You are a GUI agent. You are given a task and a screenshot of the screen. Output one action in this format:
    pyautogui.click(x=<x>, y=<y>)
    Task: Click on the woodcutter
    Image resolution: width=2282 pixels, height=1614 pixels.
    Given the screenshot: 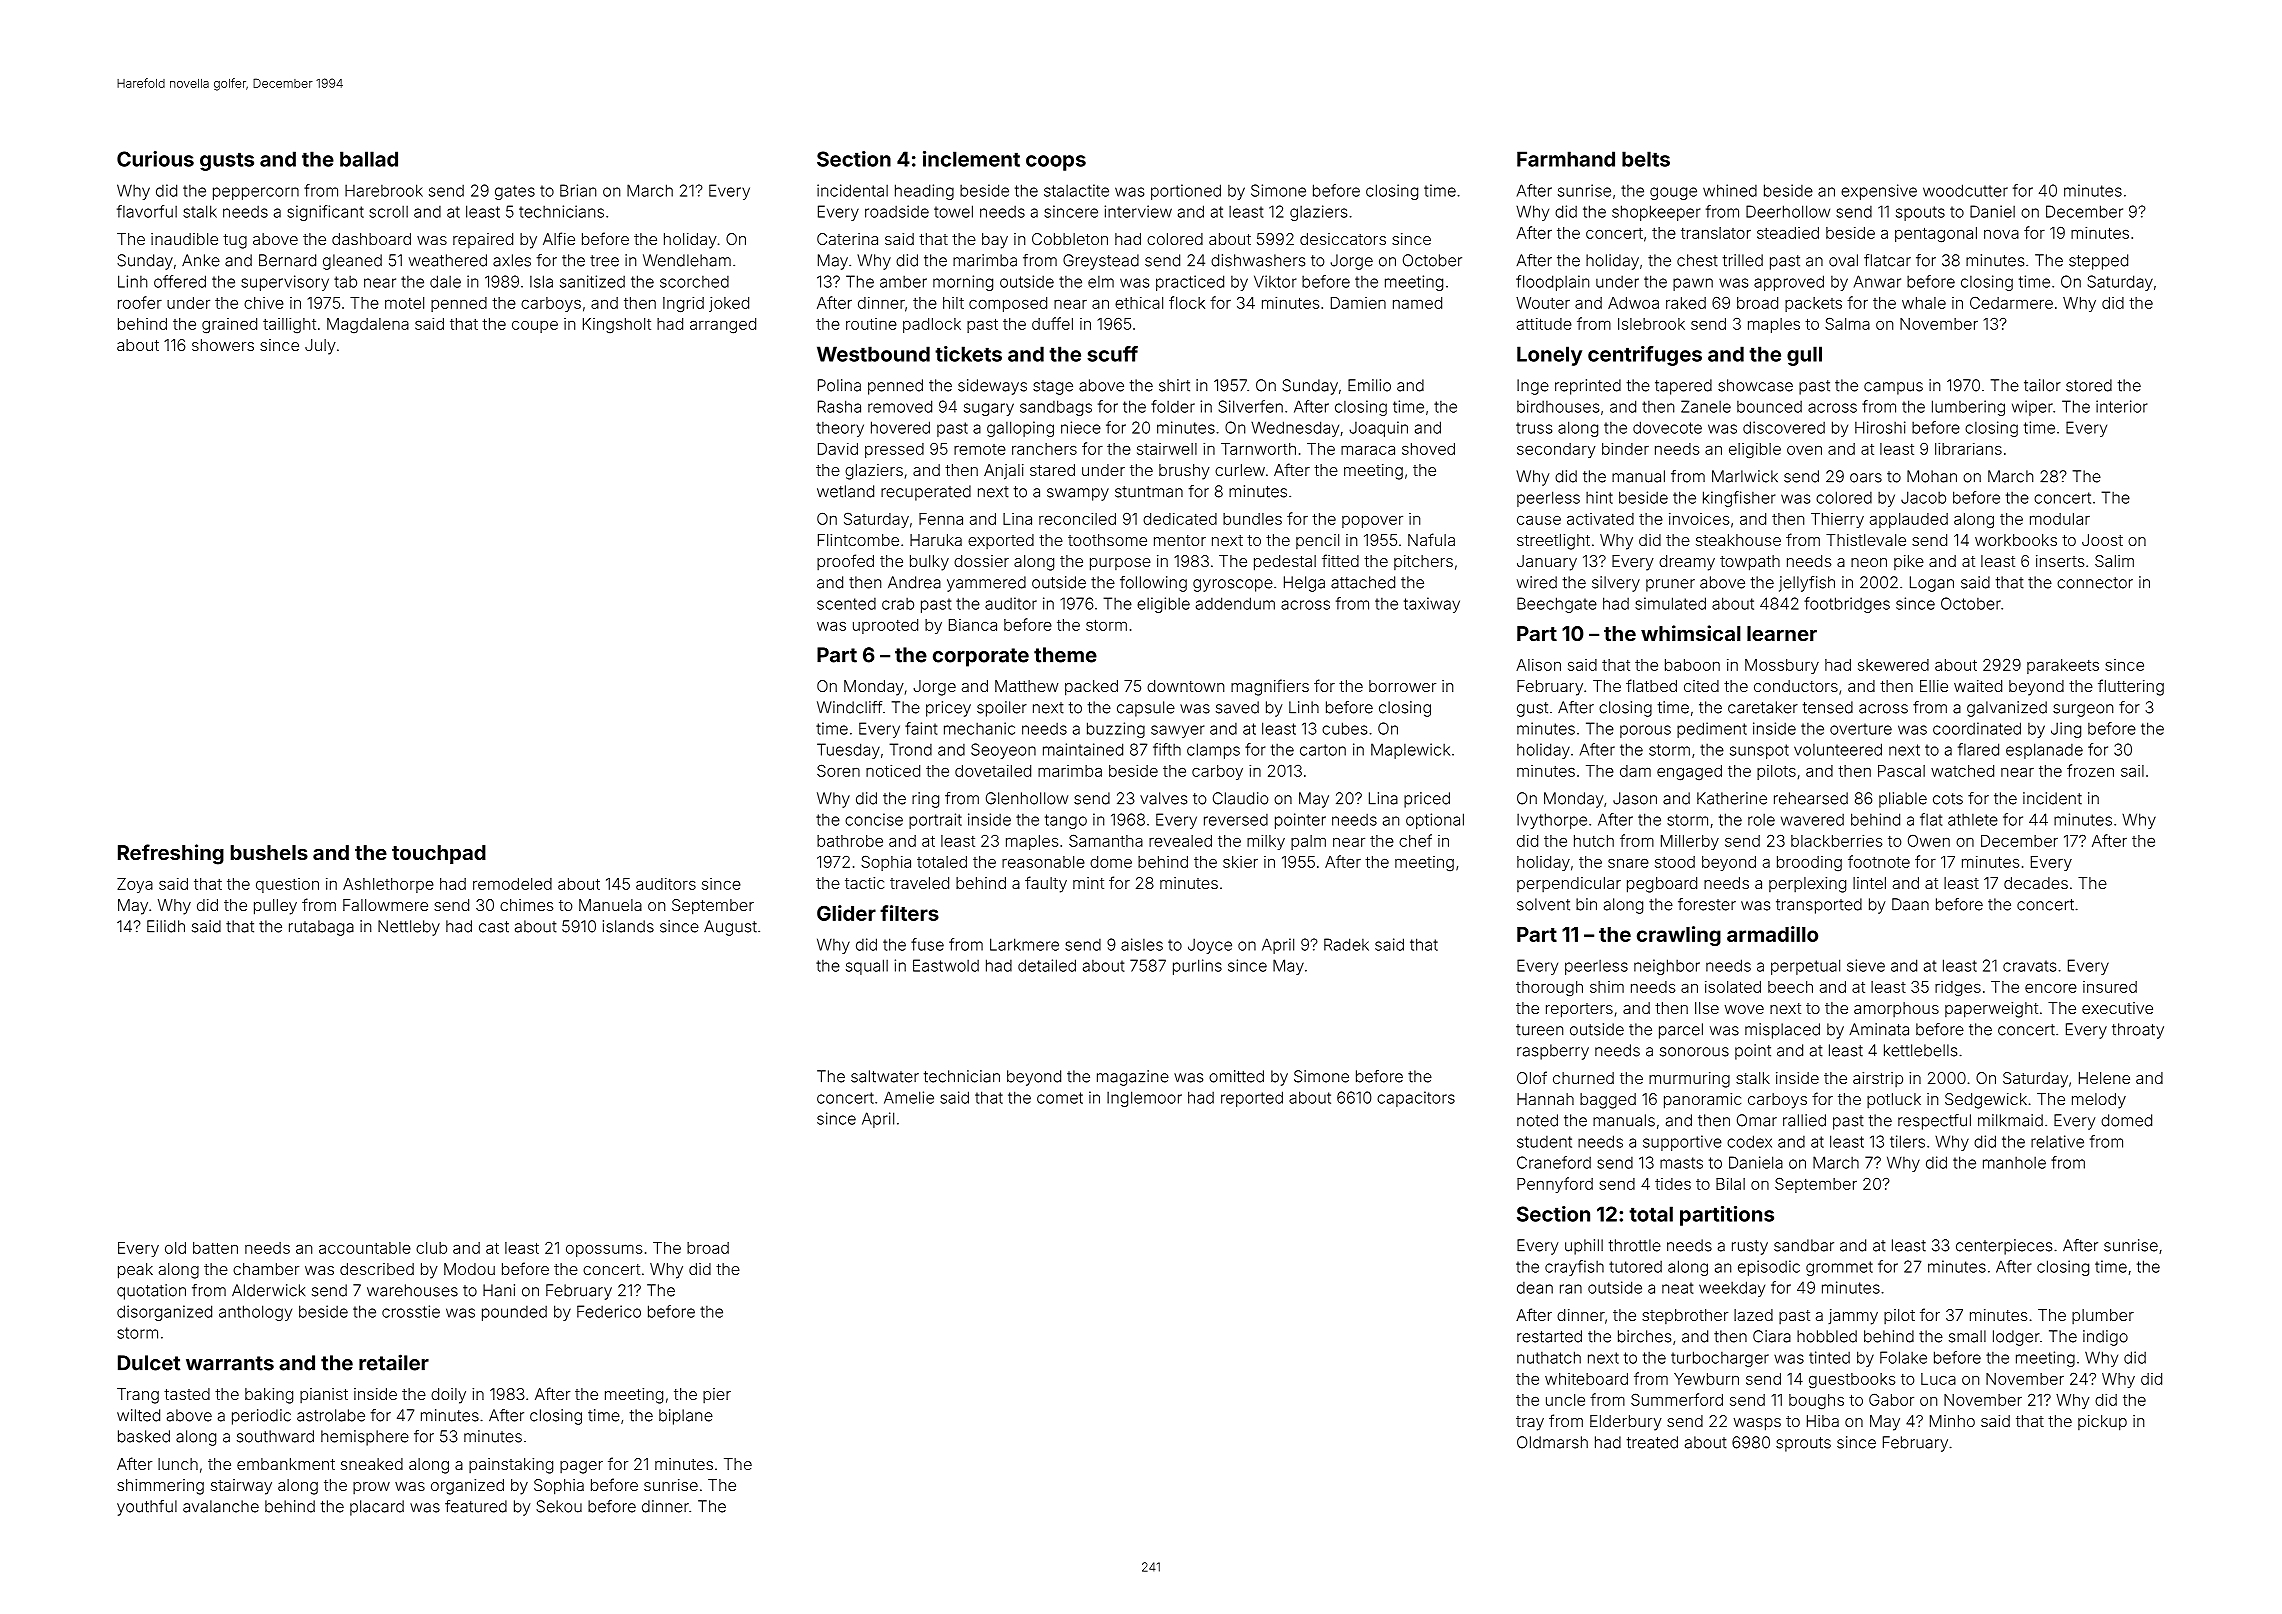 What is the action you would take?
    pyautogui.click(x=1965, y=190)
